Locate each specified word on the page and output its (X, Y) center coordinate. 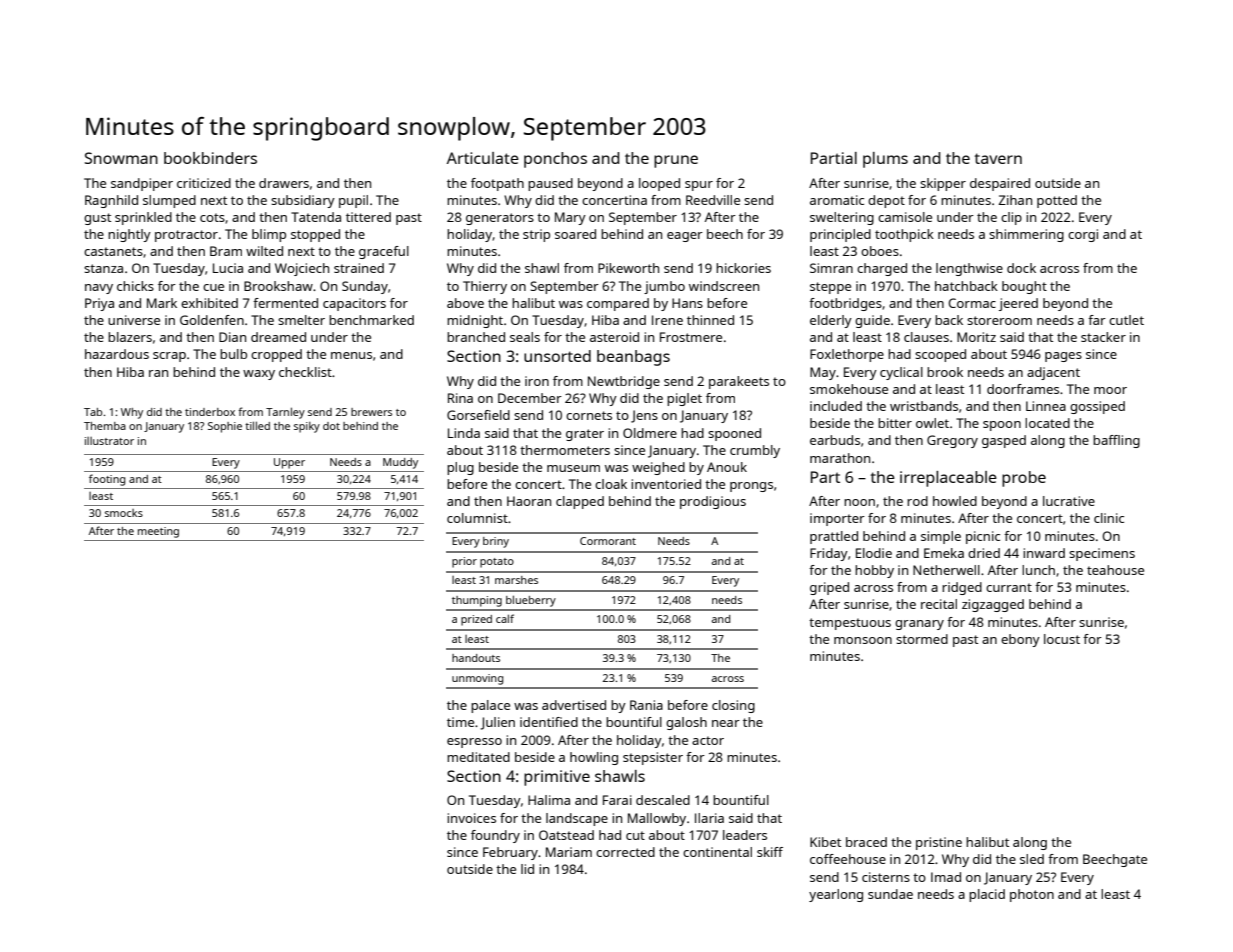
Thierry (485, 287)
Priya (99, 304)
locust (1062, 639)
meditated (478, 757)
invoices (471, 818)
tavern (998, 158)
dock (1021, 268)
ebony (1020, 640)
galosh (686, 723)
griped (829, 588)
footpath (497, 184)
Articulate (483, 158)
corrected (625, 852)
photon (1032, 895)
